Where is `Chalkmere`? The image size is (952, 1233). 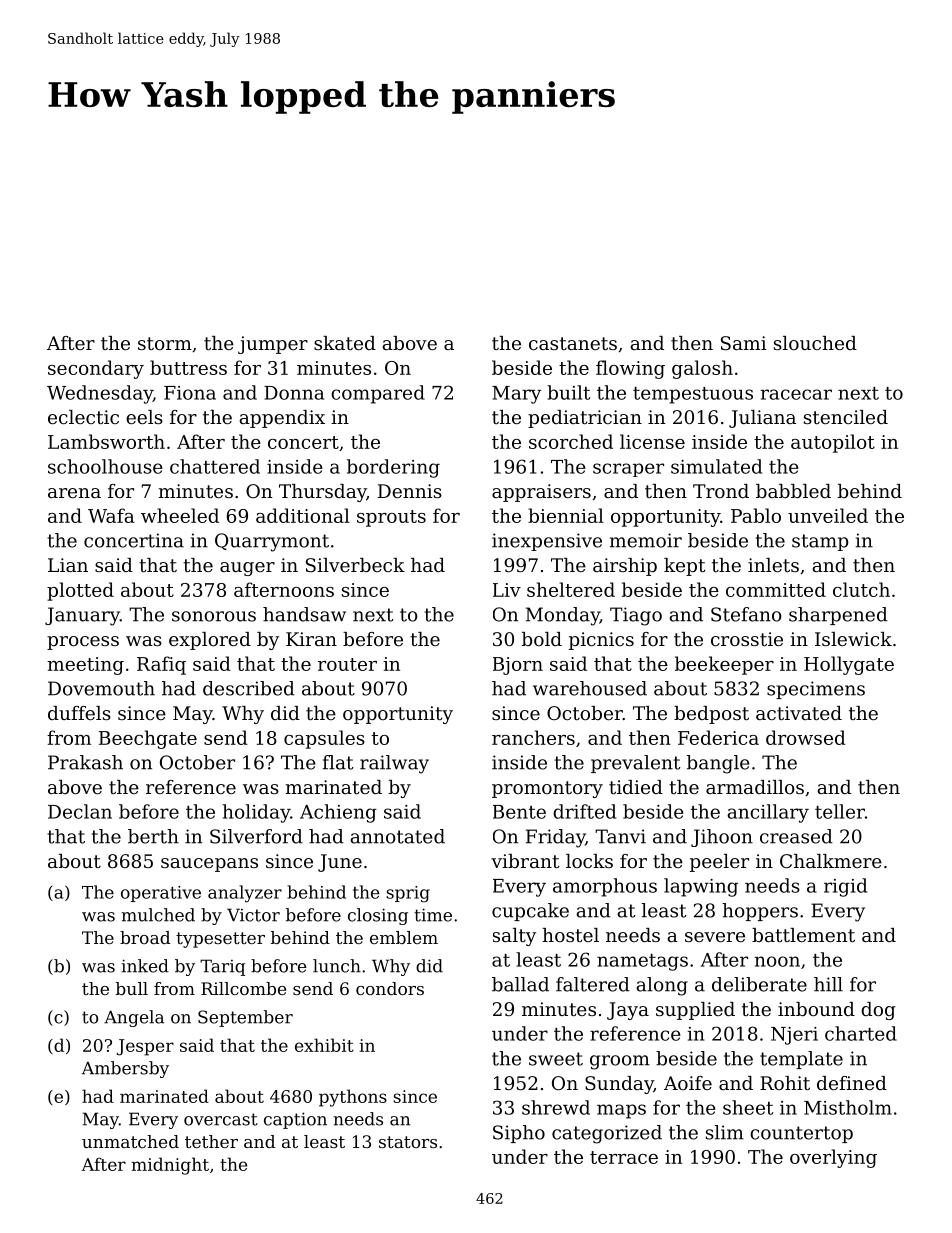 Chalkmere is located at coordinates (831, 861).
